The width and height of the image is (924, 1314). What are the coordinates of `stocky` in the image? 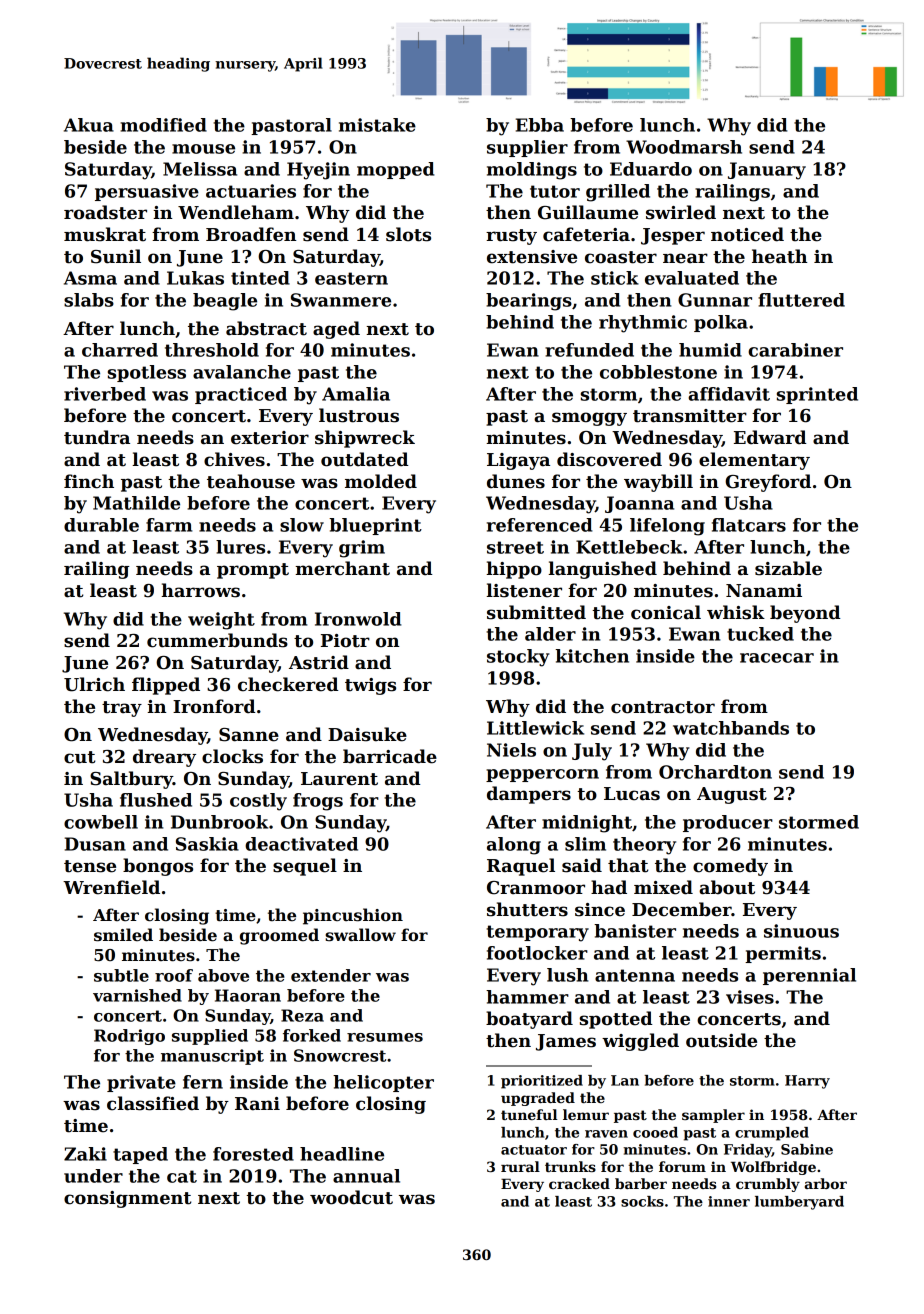 It's located at (518, 658).
